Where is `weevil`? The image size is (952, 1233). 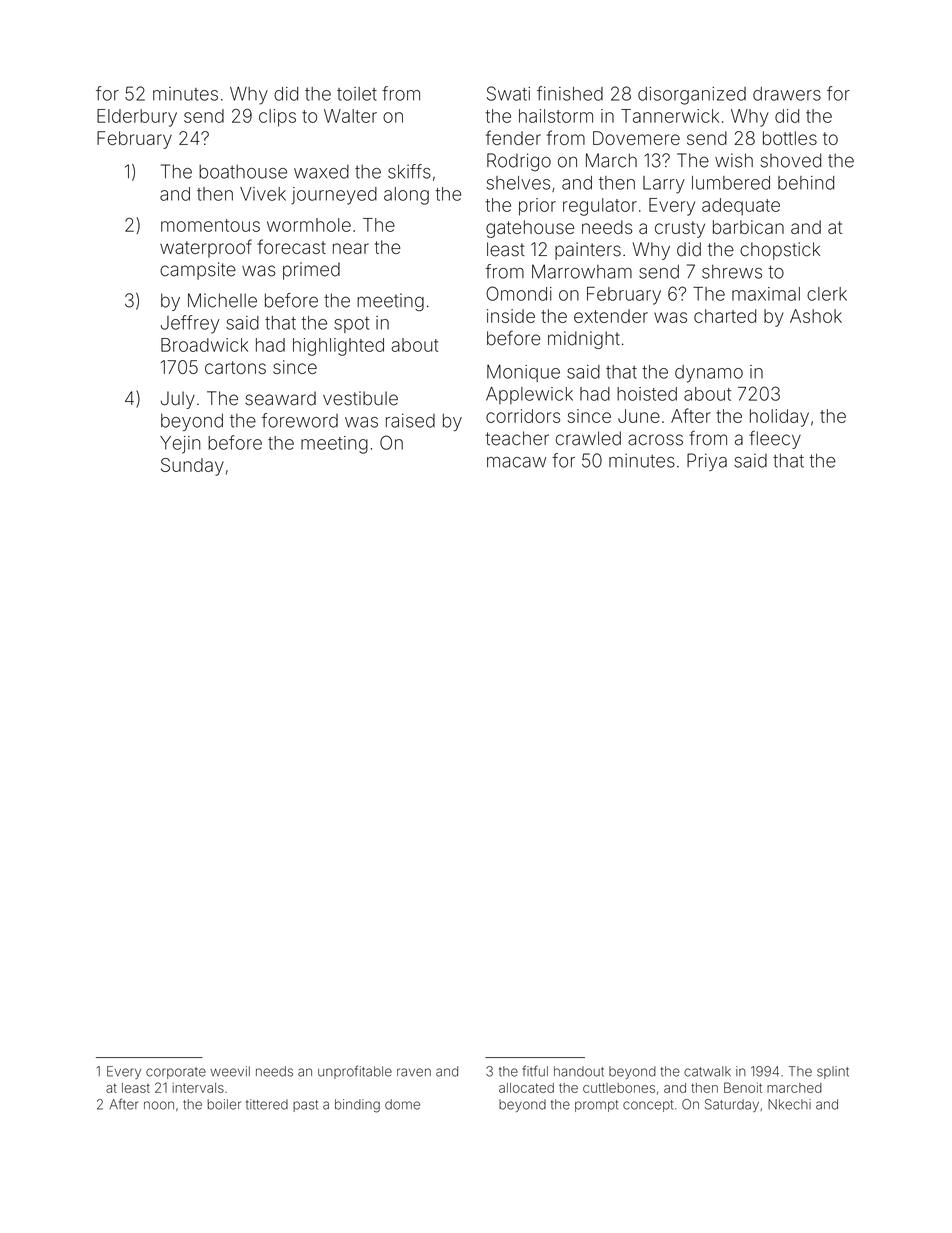
weevil is located at coordinates (230, 1071).
